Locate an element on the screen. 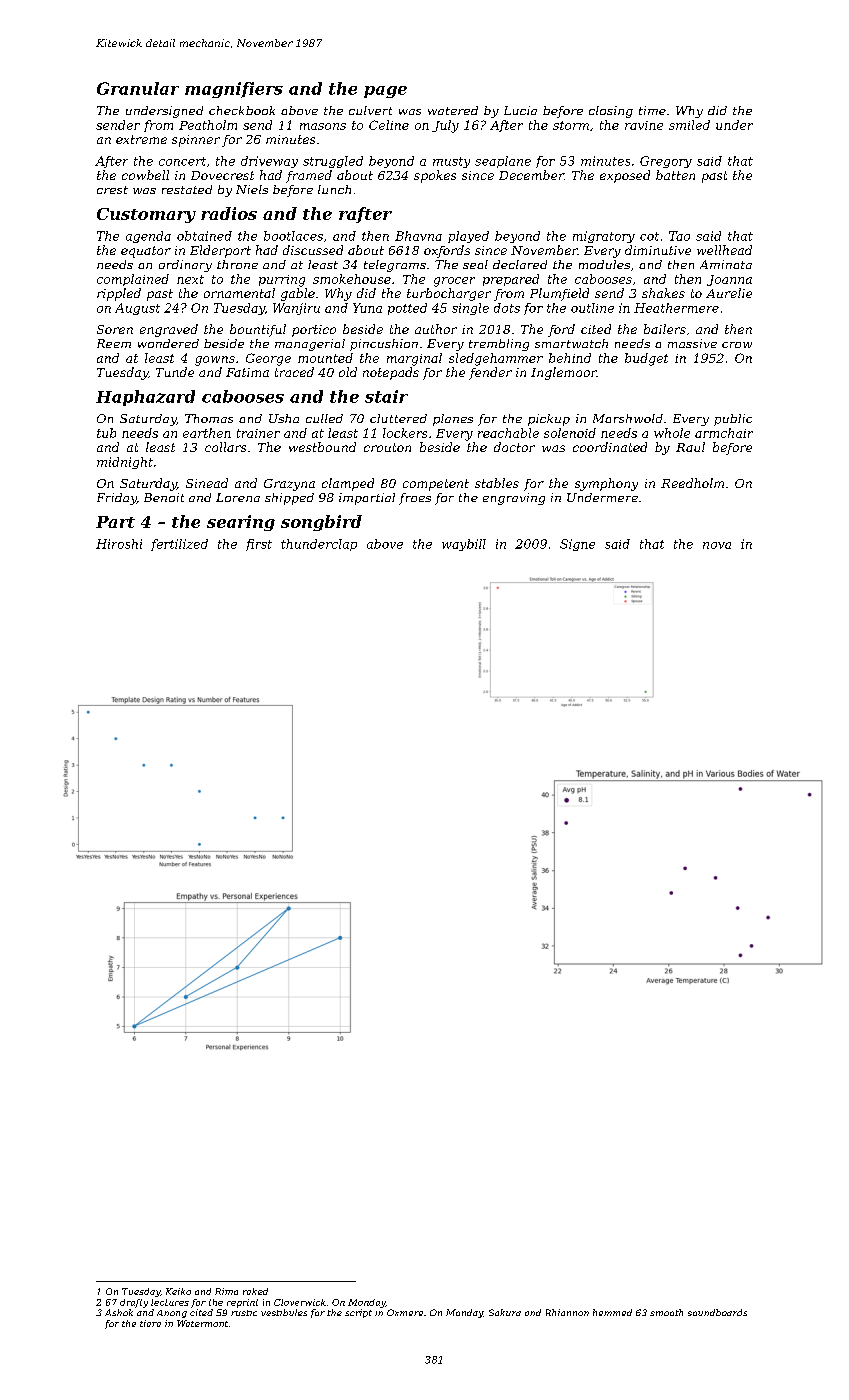  Lucia is located at coordinates (520, 110).
